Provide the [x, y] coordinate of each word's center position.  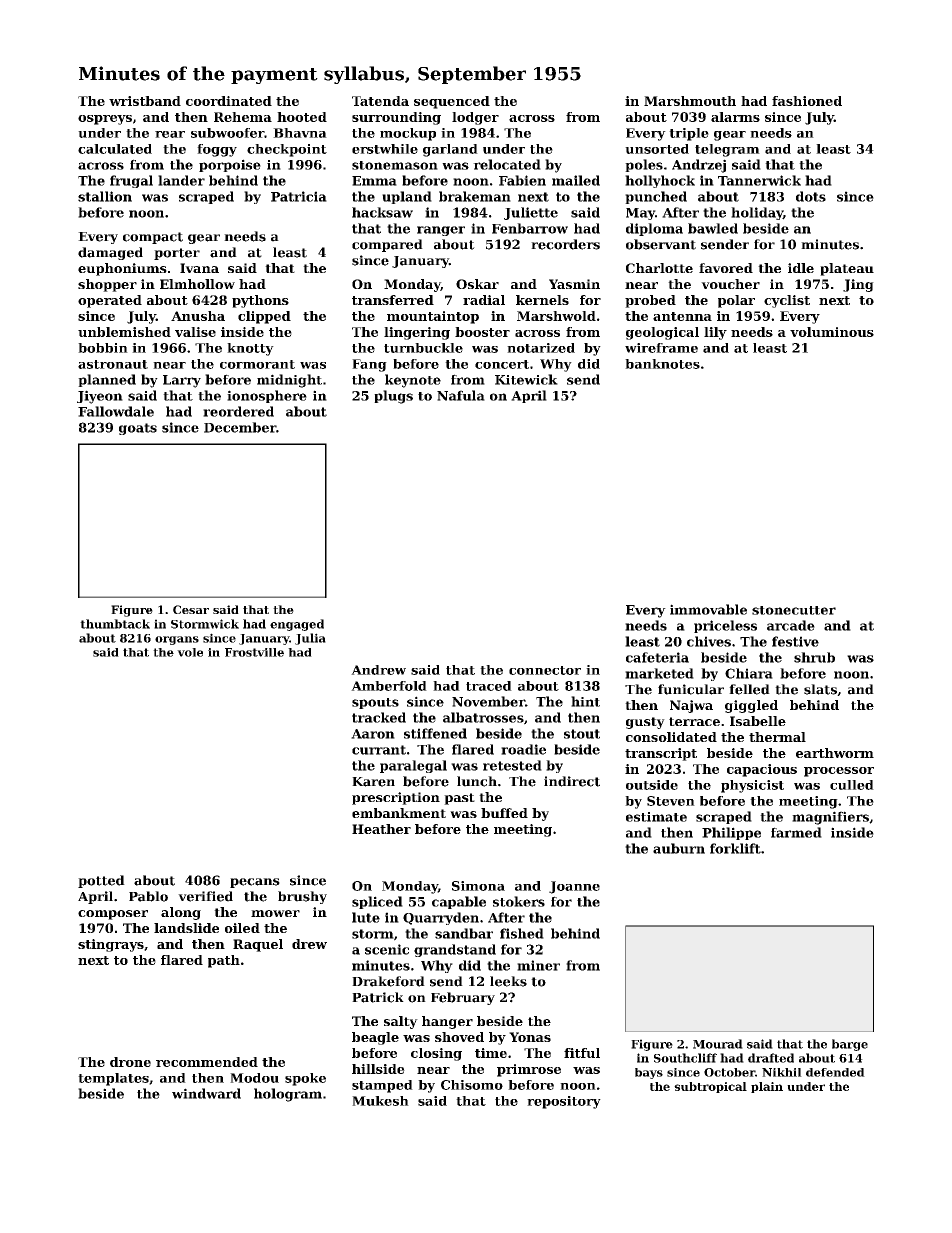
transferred [393, 300]
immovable [708, 609]
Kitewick [526, 379]
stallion [105, 196]
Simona [478, 886]
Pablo [148, 896]
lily [715, 333]
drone [130, 1062]
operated [110, 301]
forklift [735, 848]
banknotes [662, 364]
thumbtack [115, 624]
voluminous [832, 332]
